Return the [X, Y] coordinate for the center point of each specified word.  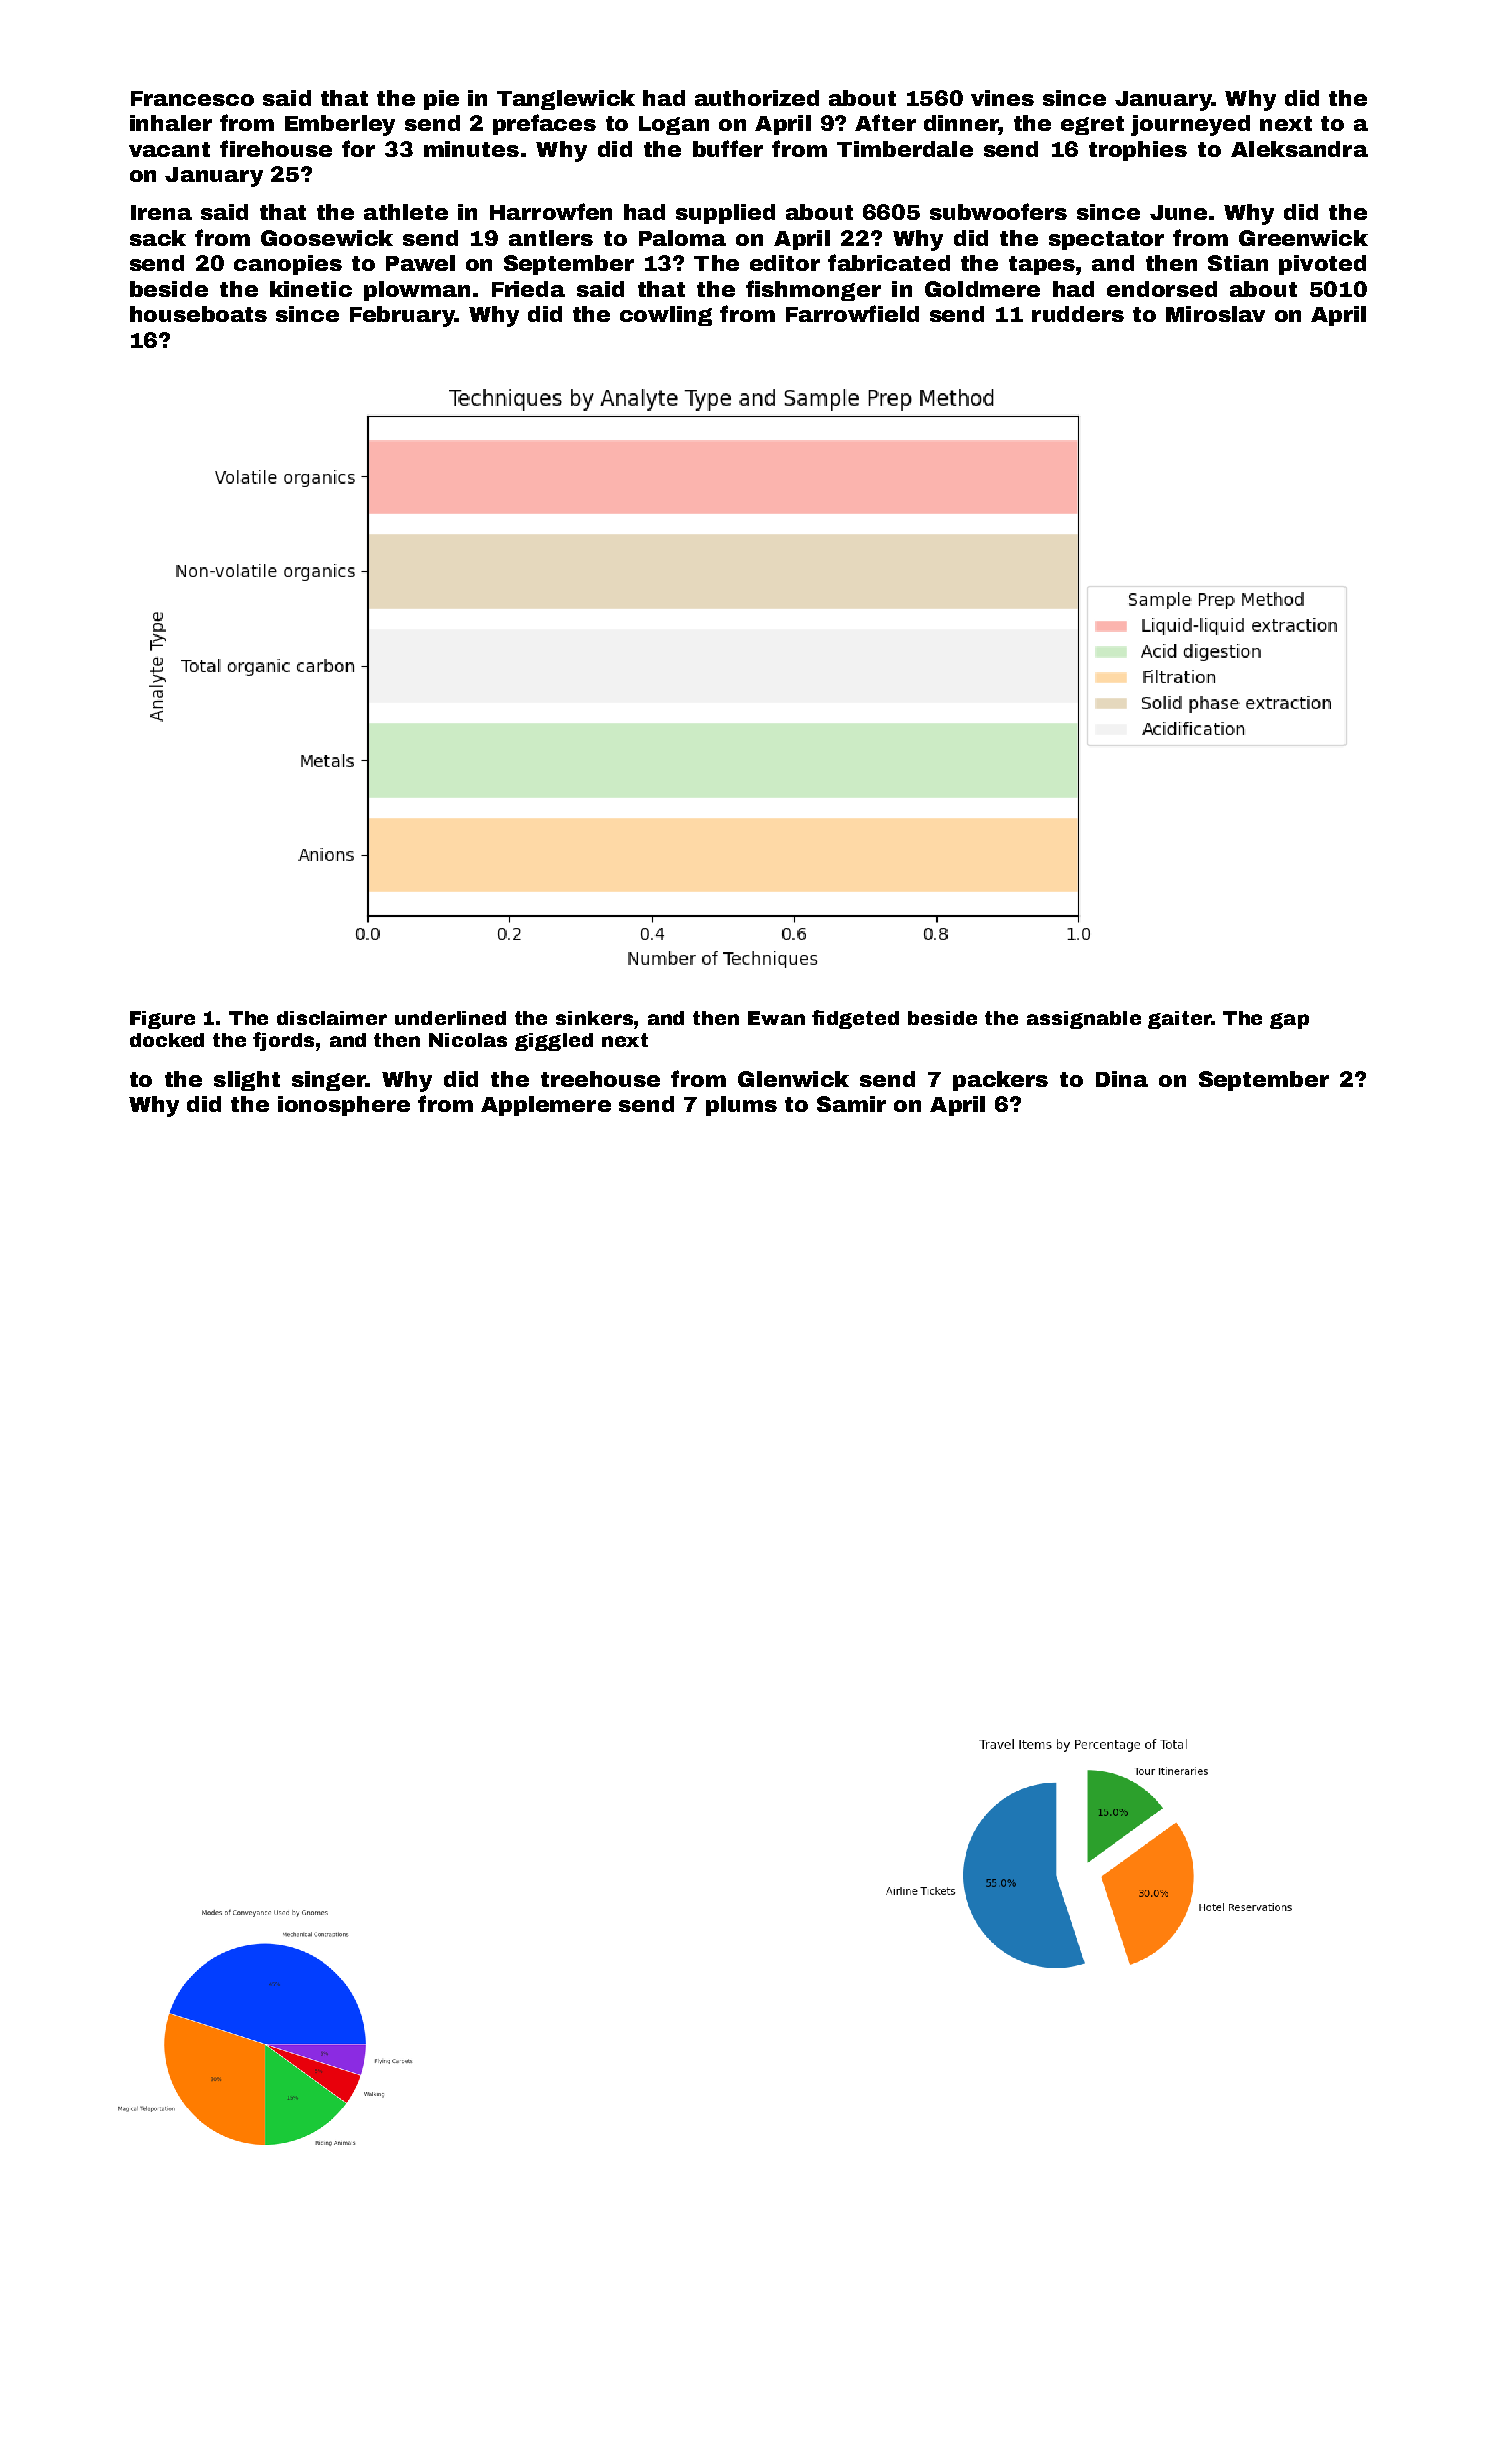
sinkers [594, 1018]
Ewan [776, 1018]
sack [158, 238]
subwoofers [998, 211]
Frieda [528, 289]
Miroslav [1215, 314]
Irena [161, 212]
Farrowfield [852, 313]
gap [1289, 1021]
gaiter [1179, 1020]
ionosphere [344, 1106]
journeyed [1190, 125]
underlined [450, 1018]
